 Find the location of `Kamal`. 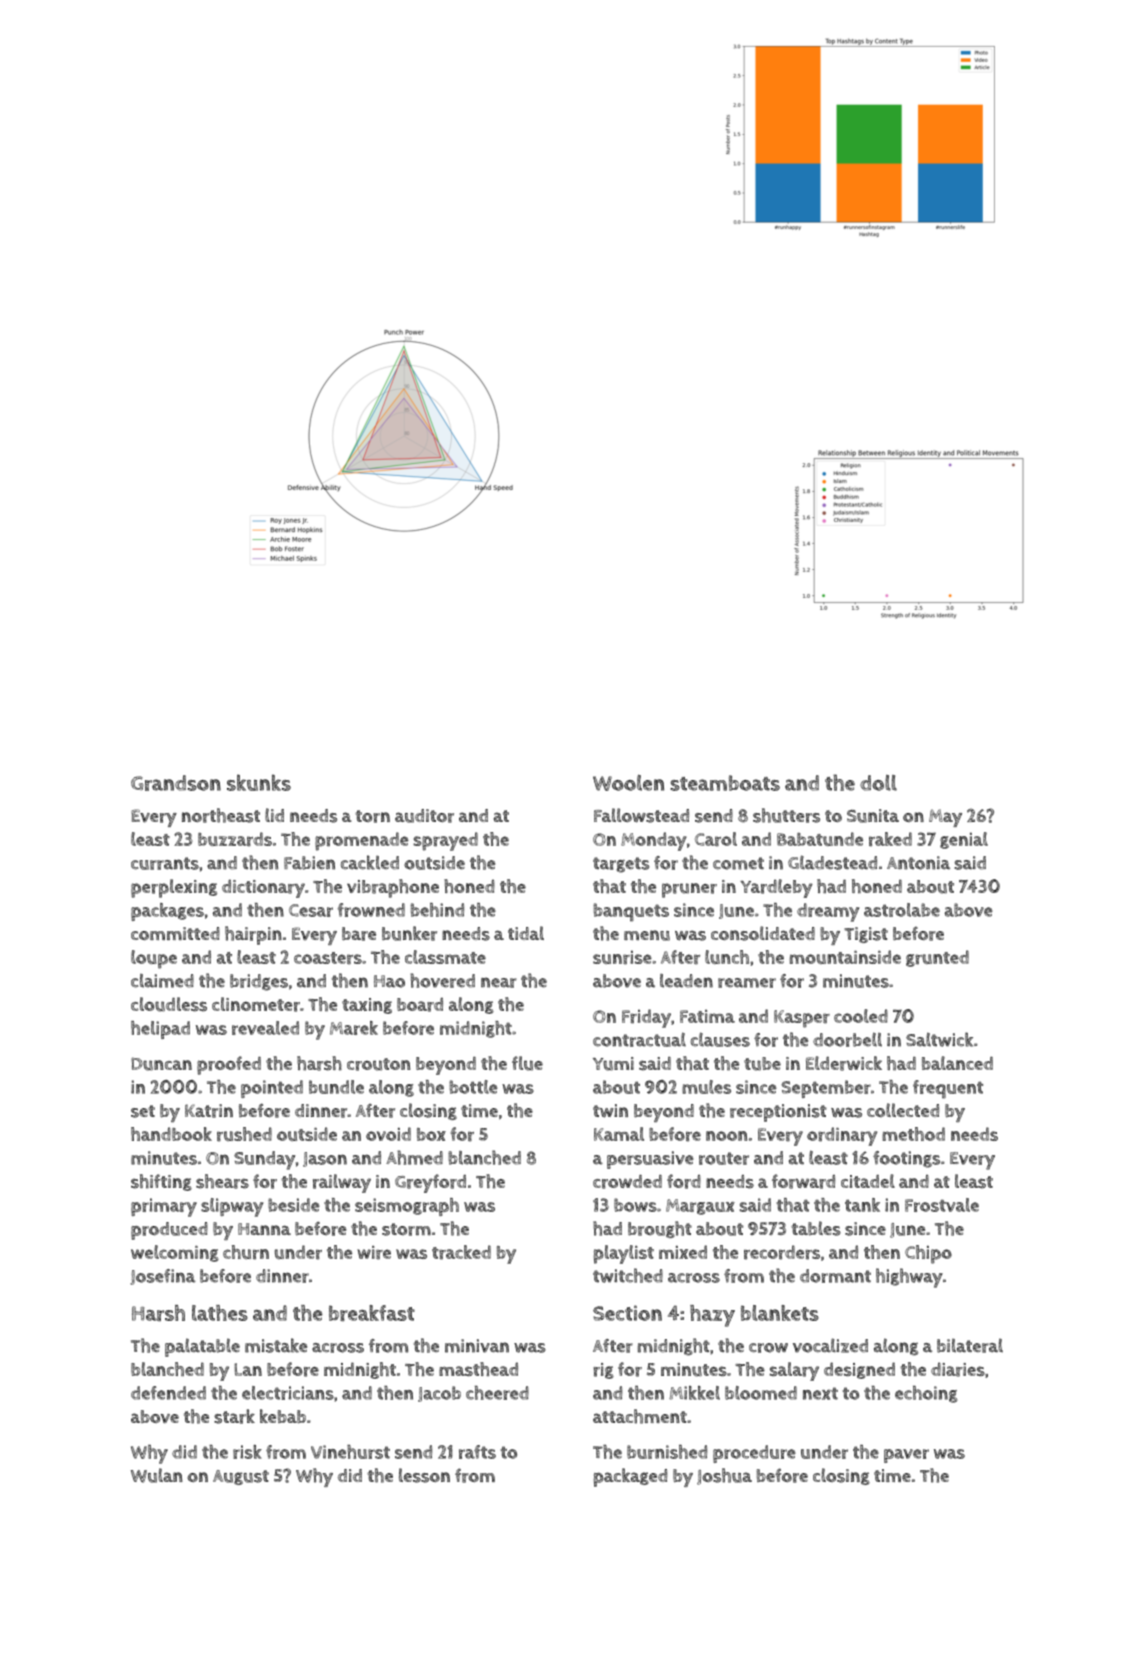

Kamal is located at coordinates (619, 1134).
